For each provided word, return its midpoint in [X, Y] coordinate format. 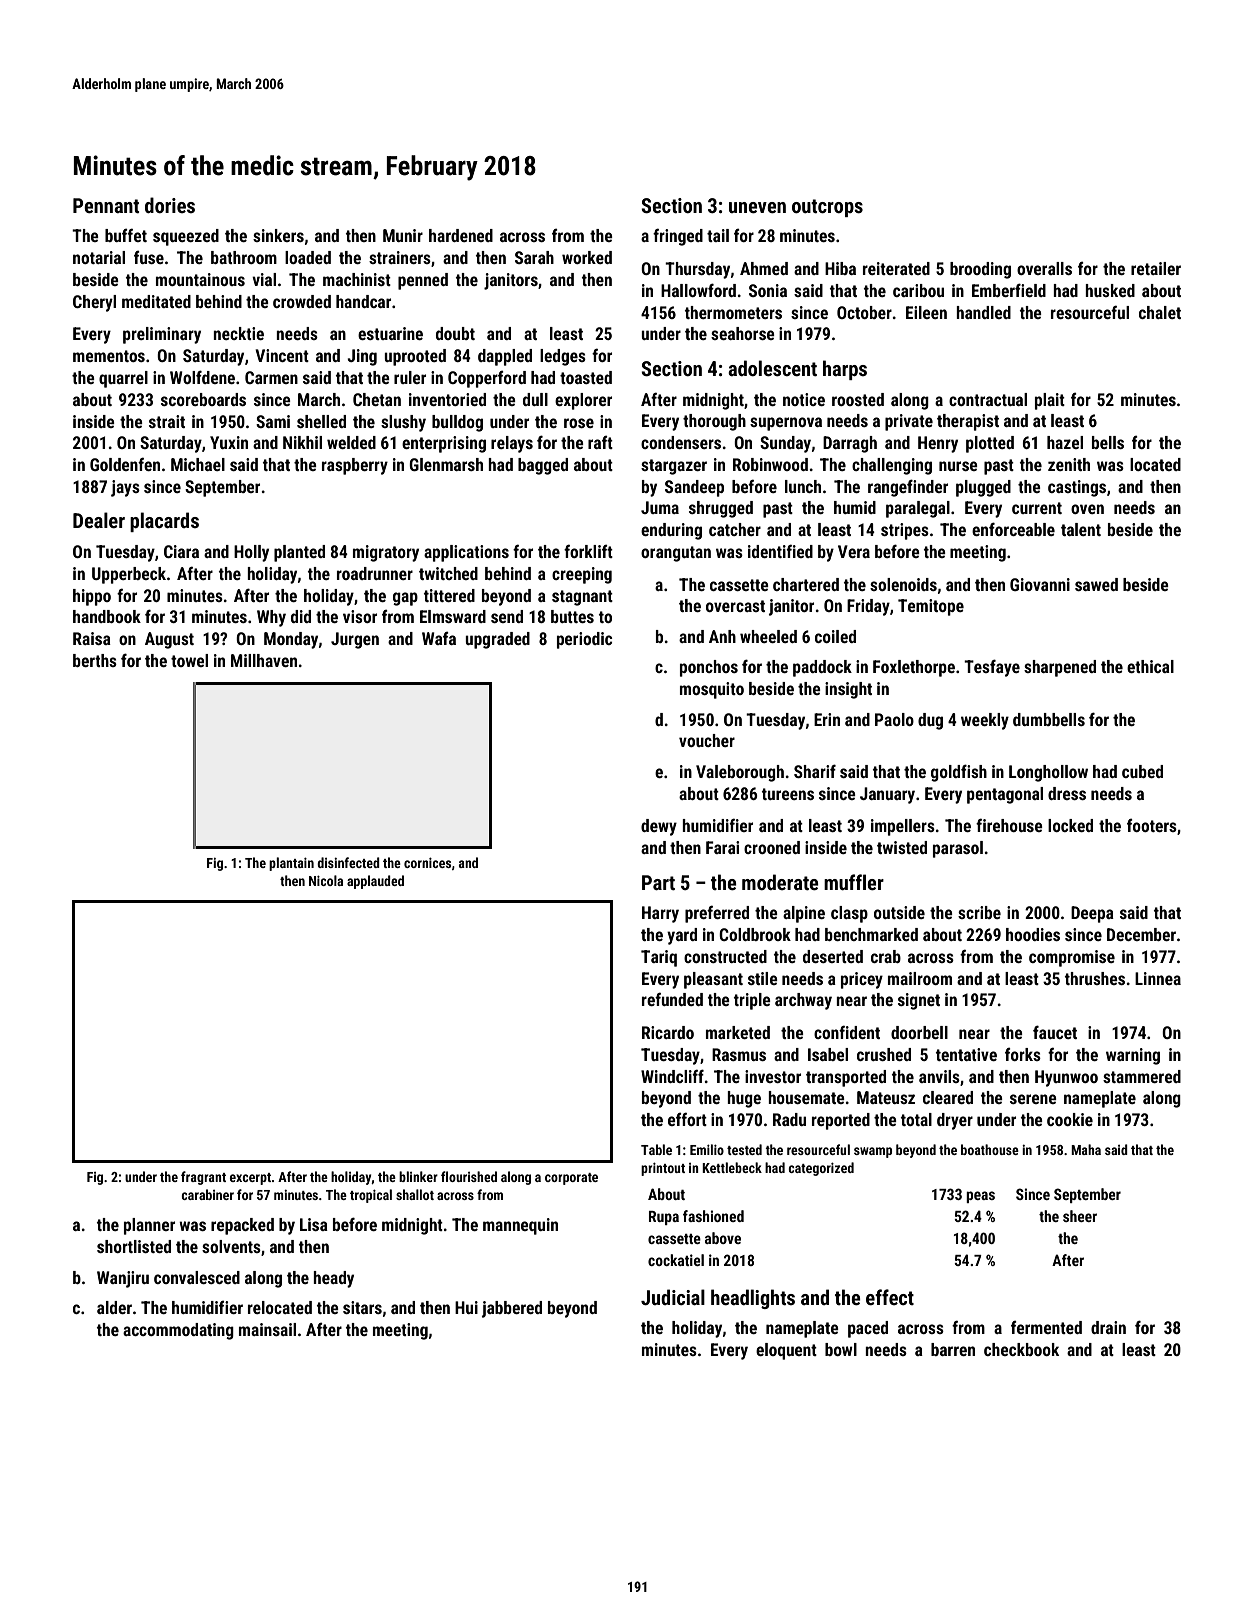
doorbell [919, 1032]
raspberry [355, 466]
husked [1110, 290]
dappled [505, 357]
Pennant [106, 205]
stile [763, 978]
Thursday [697, 270]
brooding [980, 270]
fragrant [203, 1178]
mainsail [267, 1329]
